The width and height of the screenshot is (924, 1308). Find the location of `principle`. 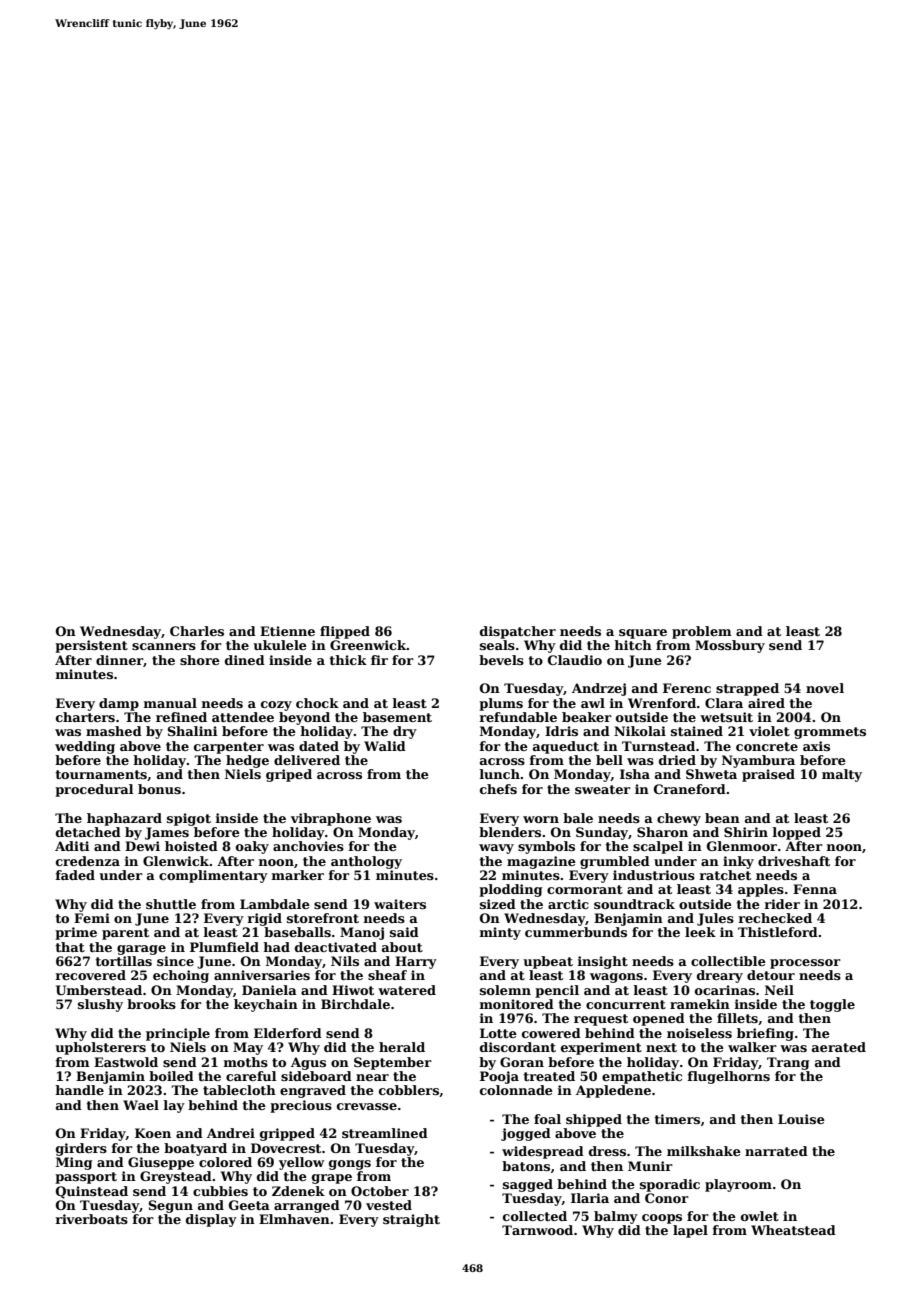

principle is located at coordinates (178, 1034).
